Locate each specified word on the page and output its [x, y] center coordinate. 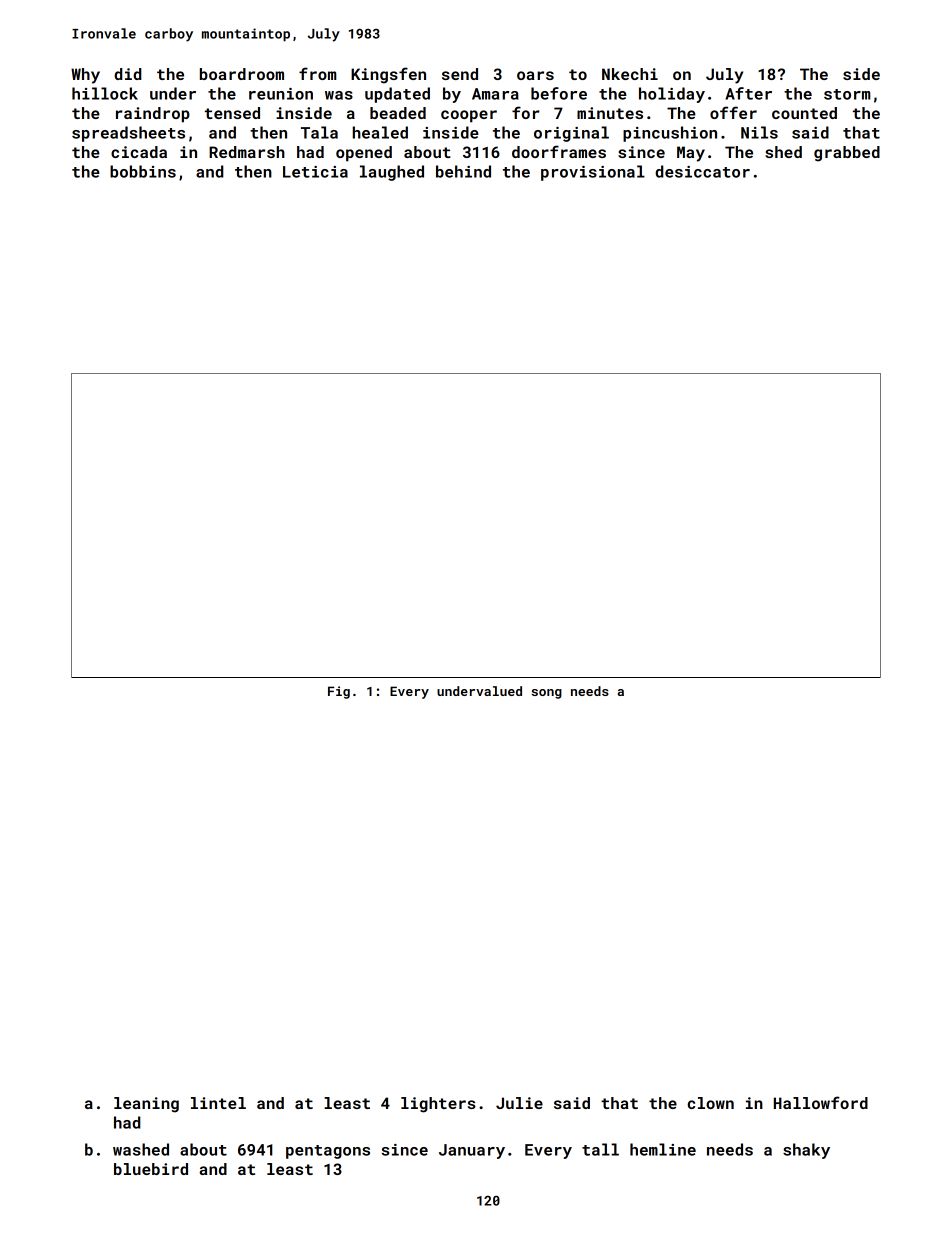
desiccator [702, 171]
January [472, 1151]
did [128, 74]
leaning [146, 1105]
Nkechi [630, 74]
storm [847, 94]
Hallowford [821, 1102]
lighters [438, 1105]
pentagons [328, 1152]
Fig [339, 692]
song [547, 694]
